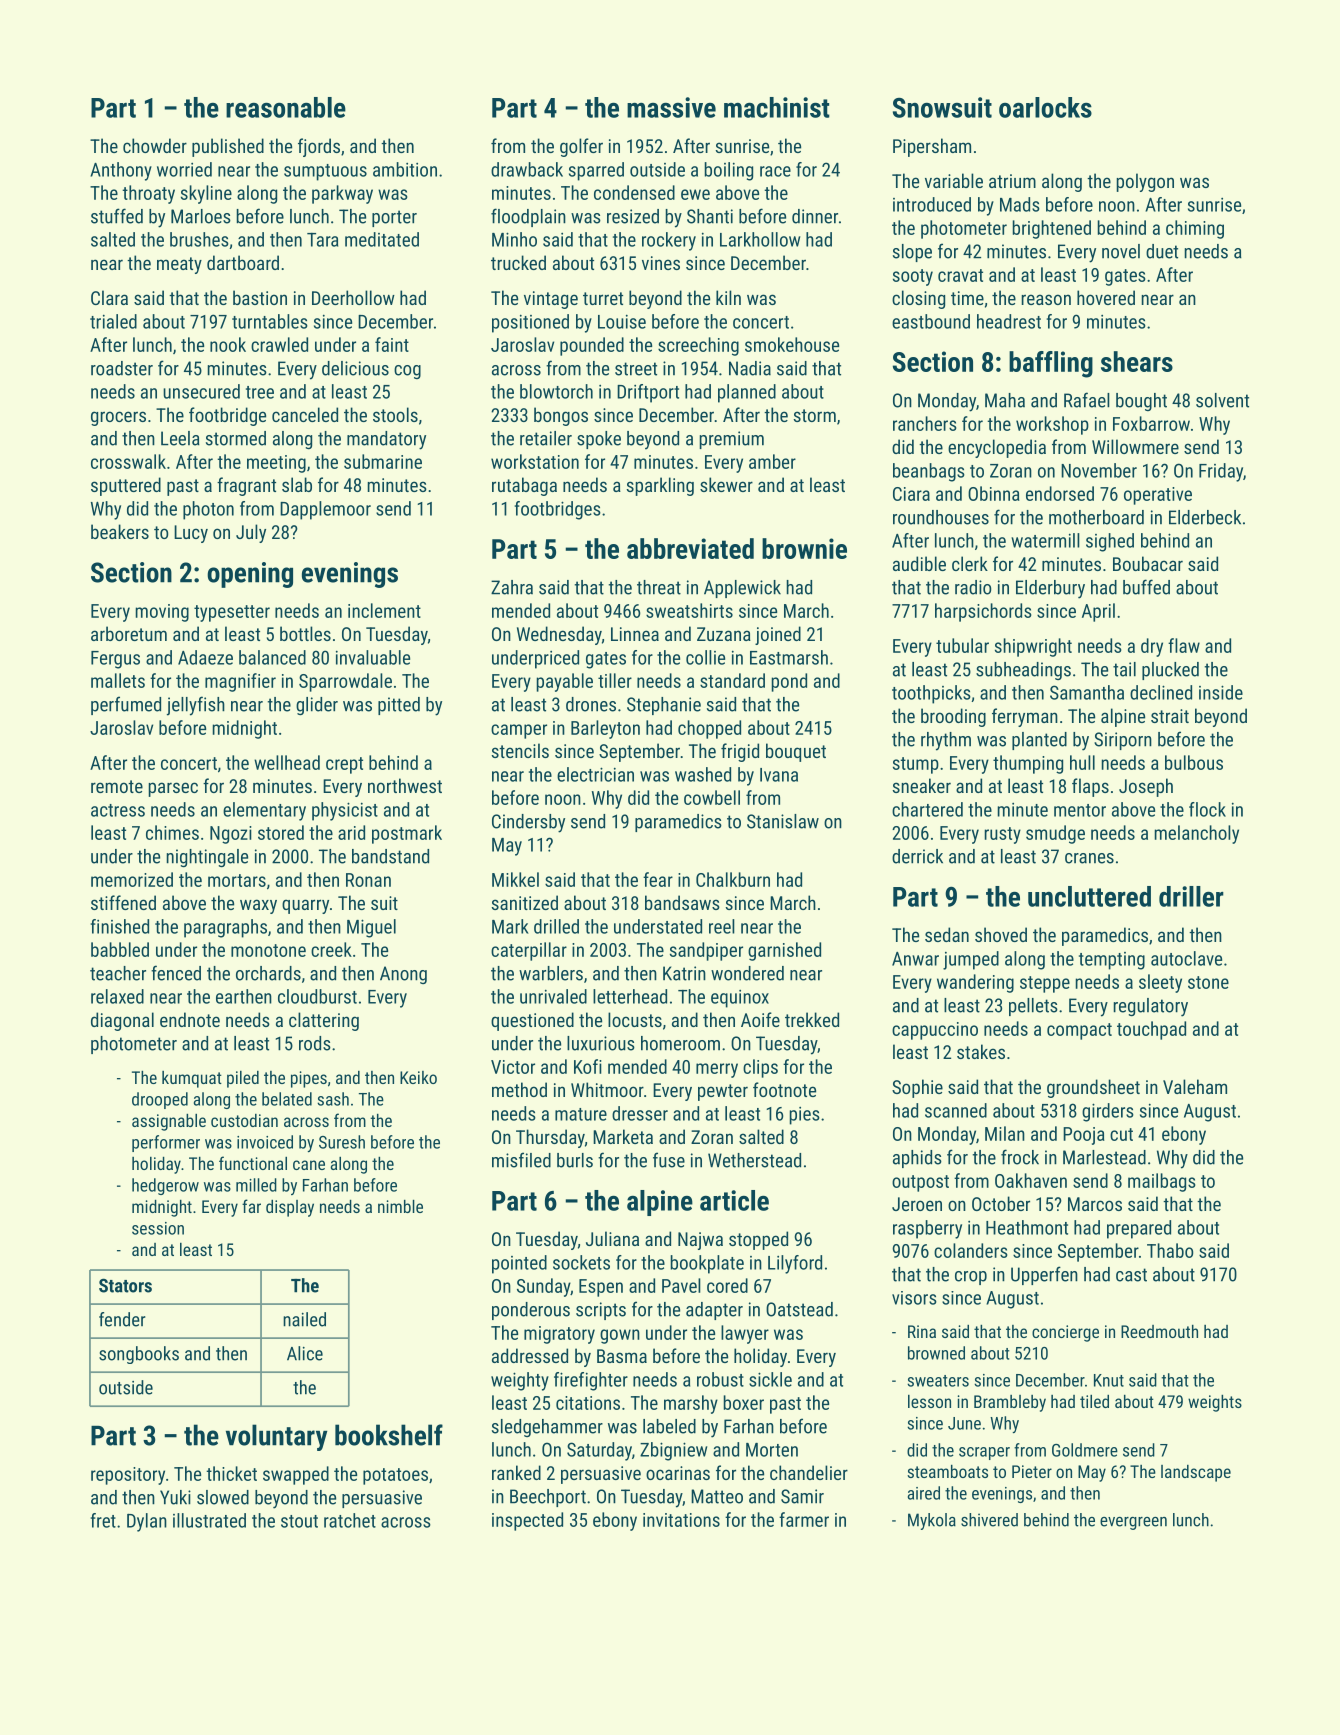 The image size is (1340, 1735). Describe the element at coordinates (1045, 107) in the screenshot. I see `oarlocks` at that location.
